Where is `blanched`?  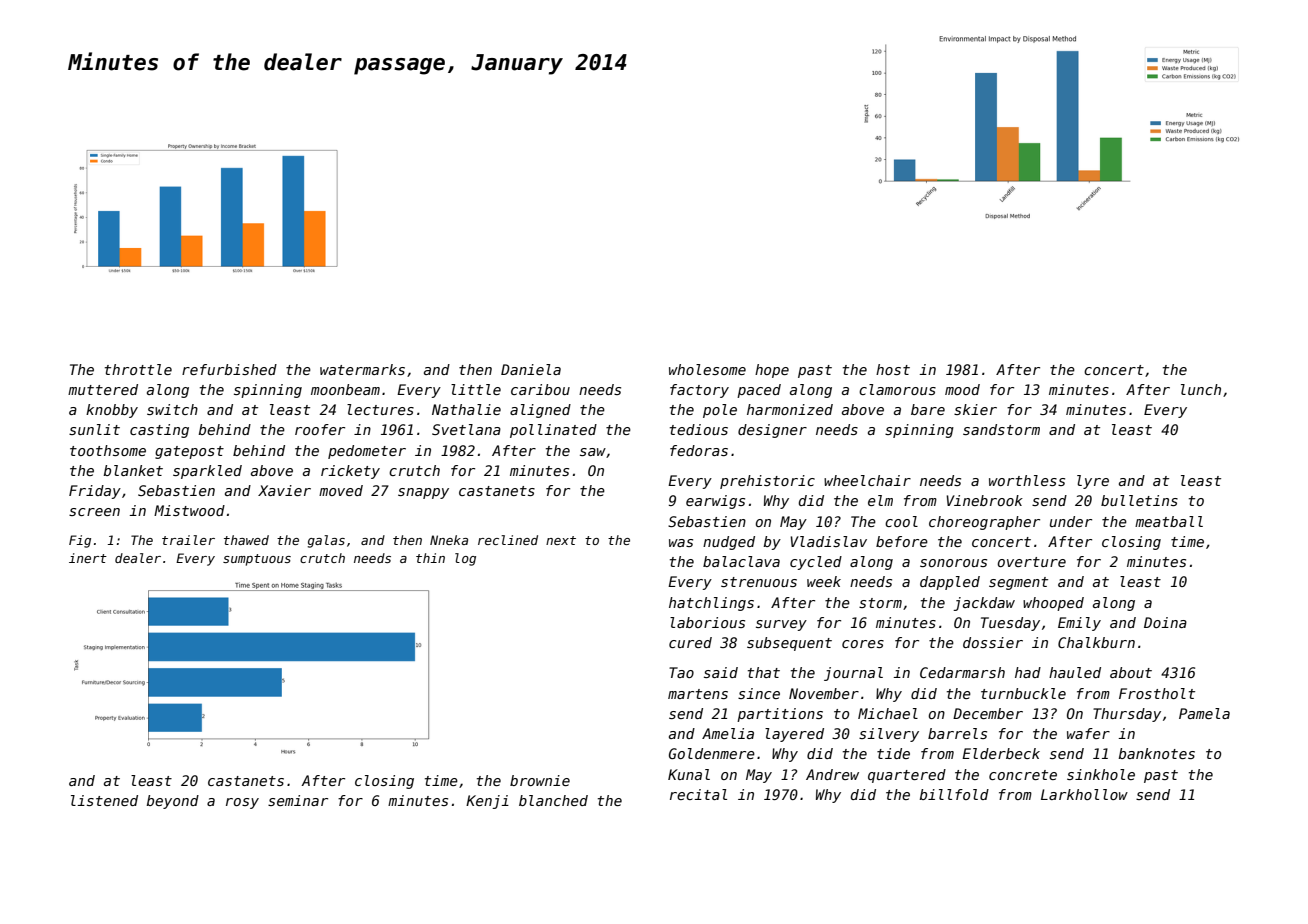 blanched is located at coordinates (553, 800).
